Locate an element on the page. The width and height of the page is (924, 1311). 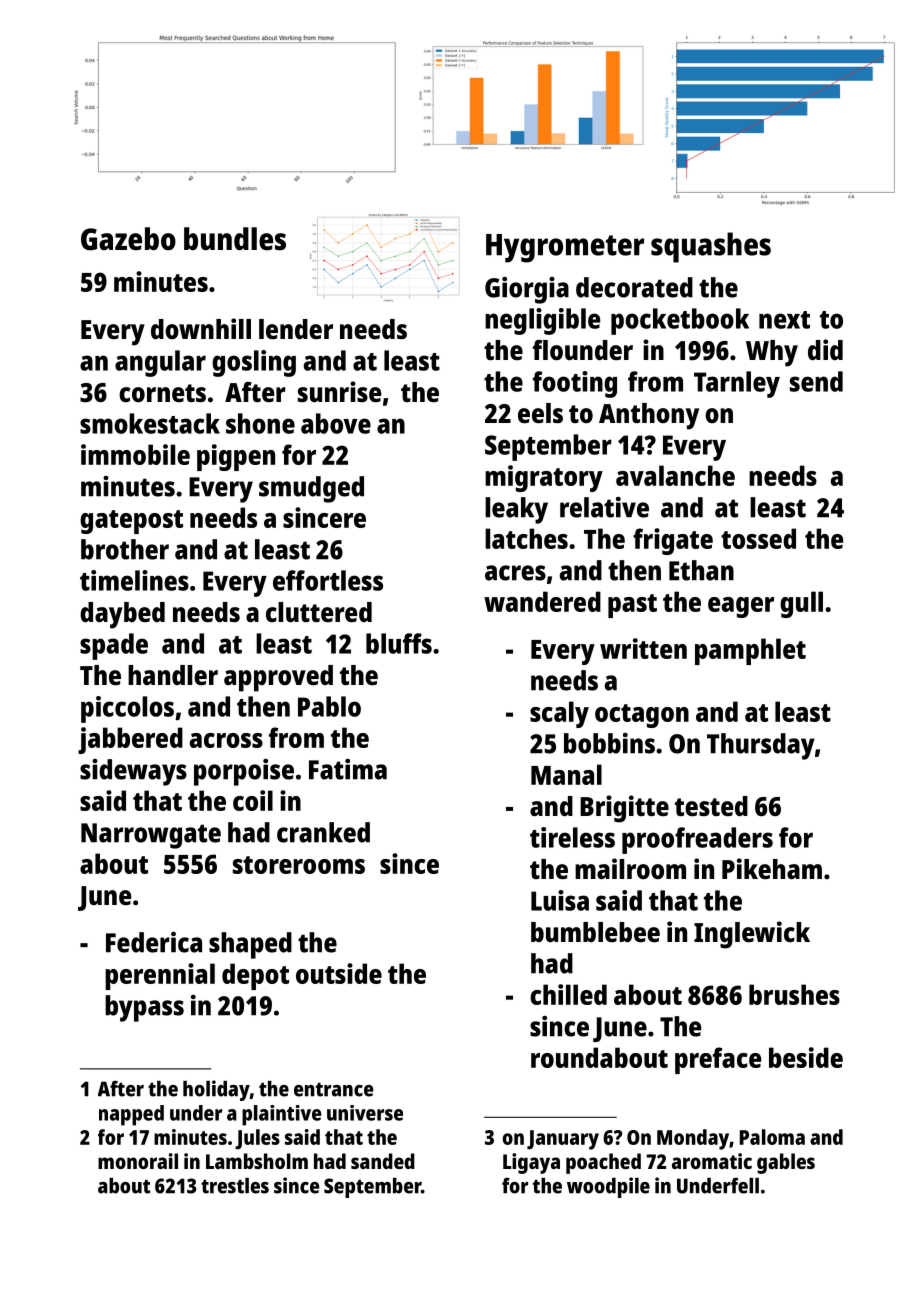
squashes is located at coordinates (711, 247).
